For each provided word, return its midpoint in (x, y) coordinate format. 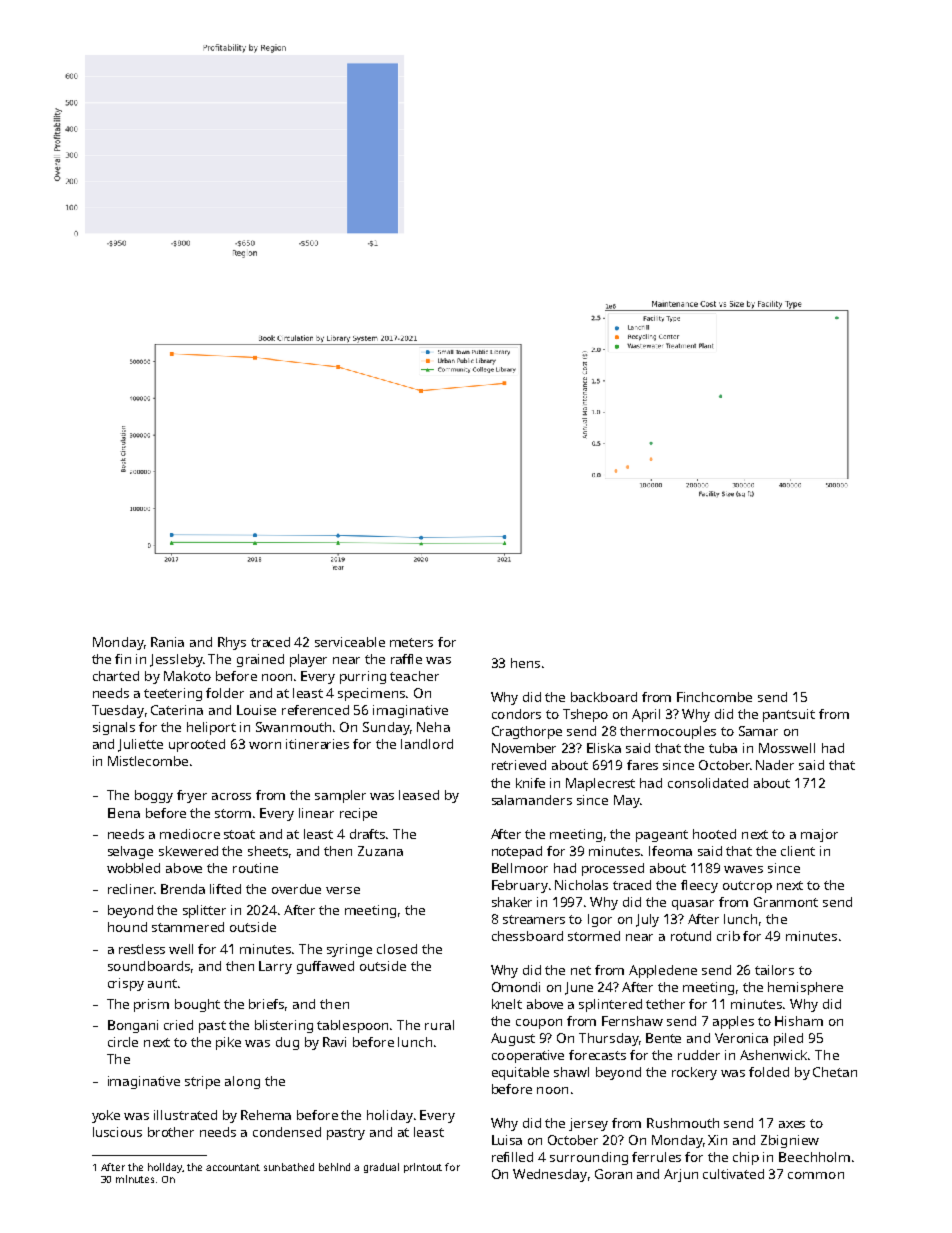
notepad (517, 852)
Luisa (507, 1140)
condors (516, 714)
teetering (173, 694)
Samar (758, 731)
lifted (225, 889)
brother (171, 1132)
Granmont (786, 902)
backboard (604, 697)
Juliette (140, 745)
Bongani (133, 1026)
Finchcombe (714, 697)
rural (439, 1025)
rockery (694, 1073)
